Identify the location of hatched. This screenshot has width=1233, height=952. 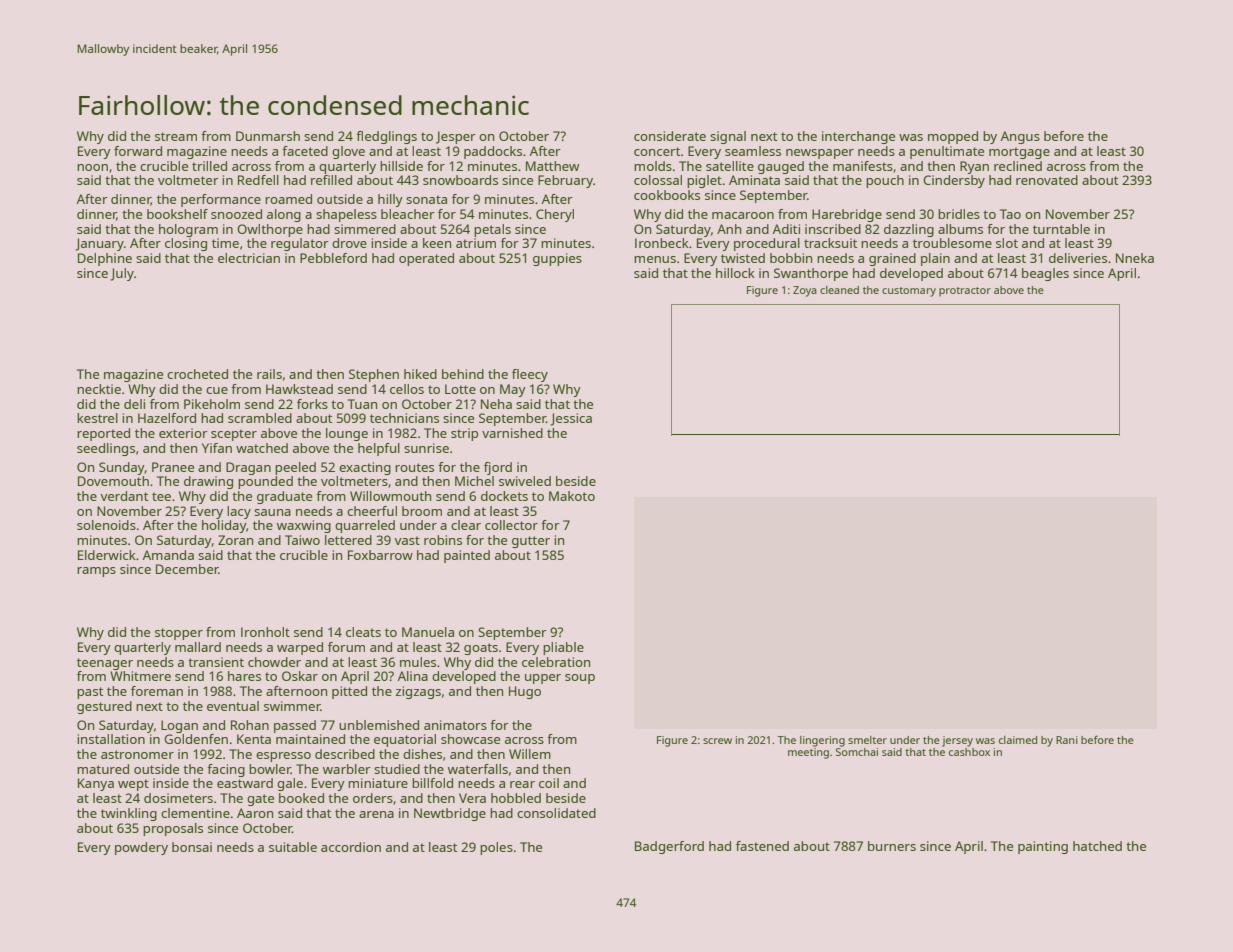
(1097, 846).
